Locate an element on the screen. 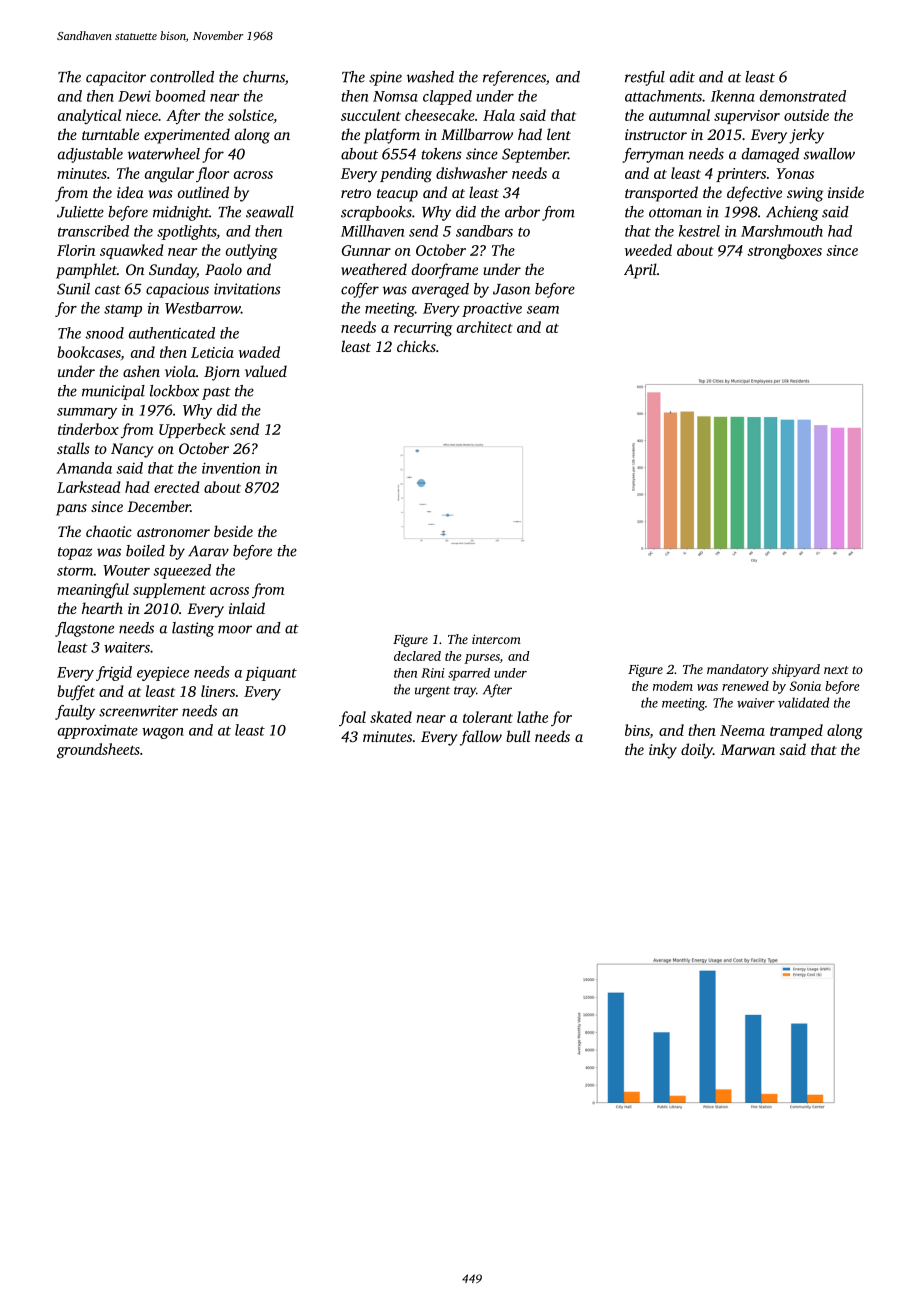 The image size is (924, 1308). capacitor is located at coordinates (116, 78).
